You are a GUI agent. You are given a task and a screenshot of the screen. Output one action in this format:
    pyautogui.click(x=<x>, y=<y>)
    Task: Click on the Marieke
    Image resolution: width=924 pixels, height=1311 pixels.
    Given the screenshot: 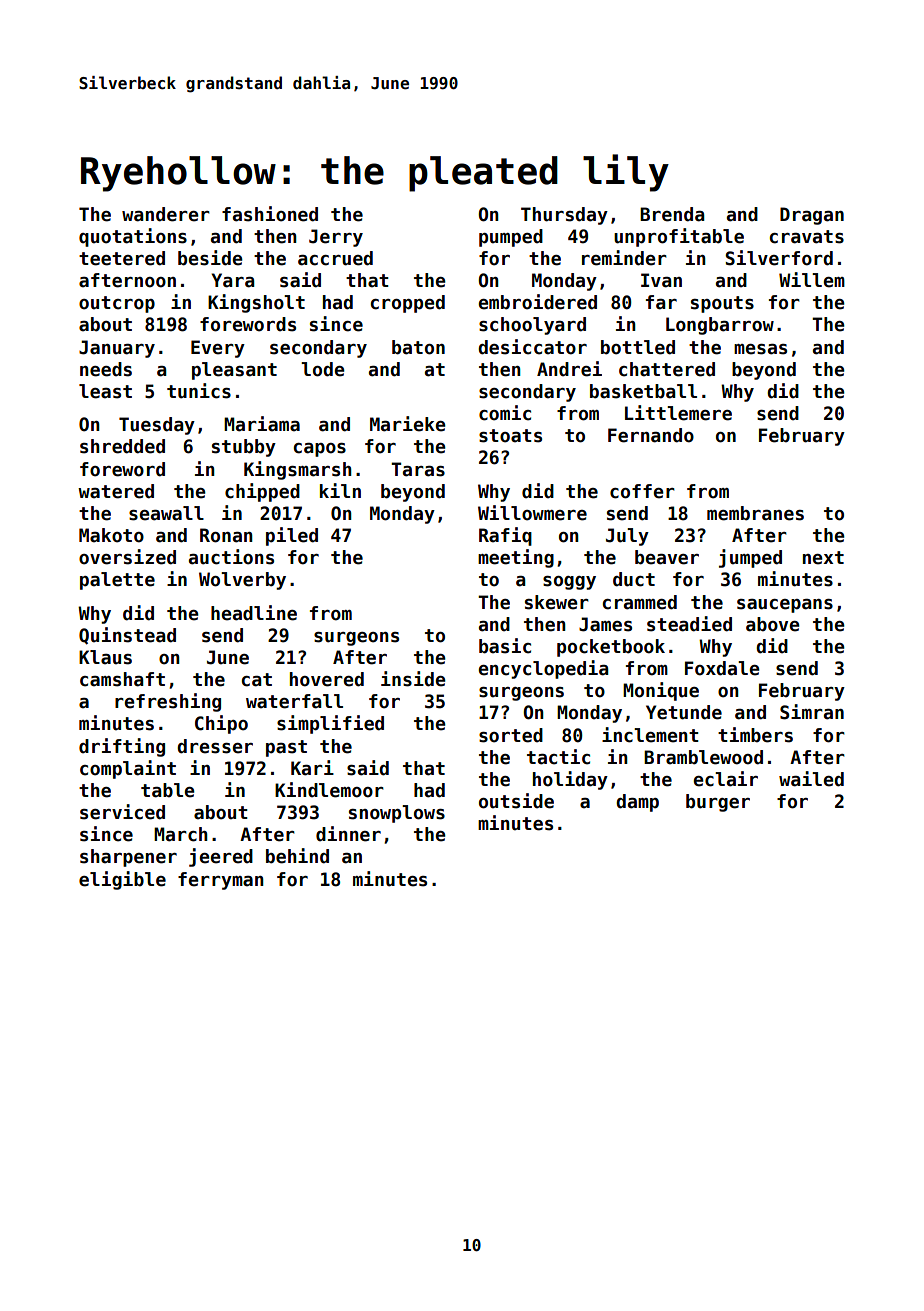 What is the action you would take?
    pyautogui.click(x=408, y=424)
